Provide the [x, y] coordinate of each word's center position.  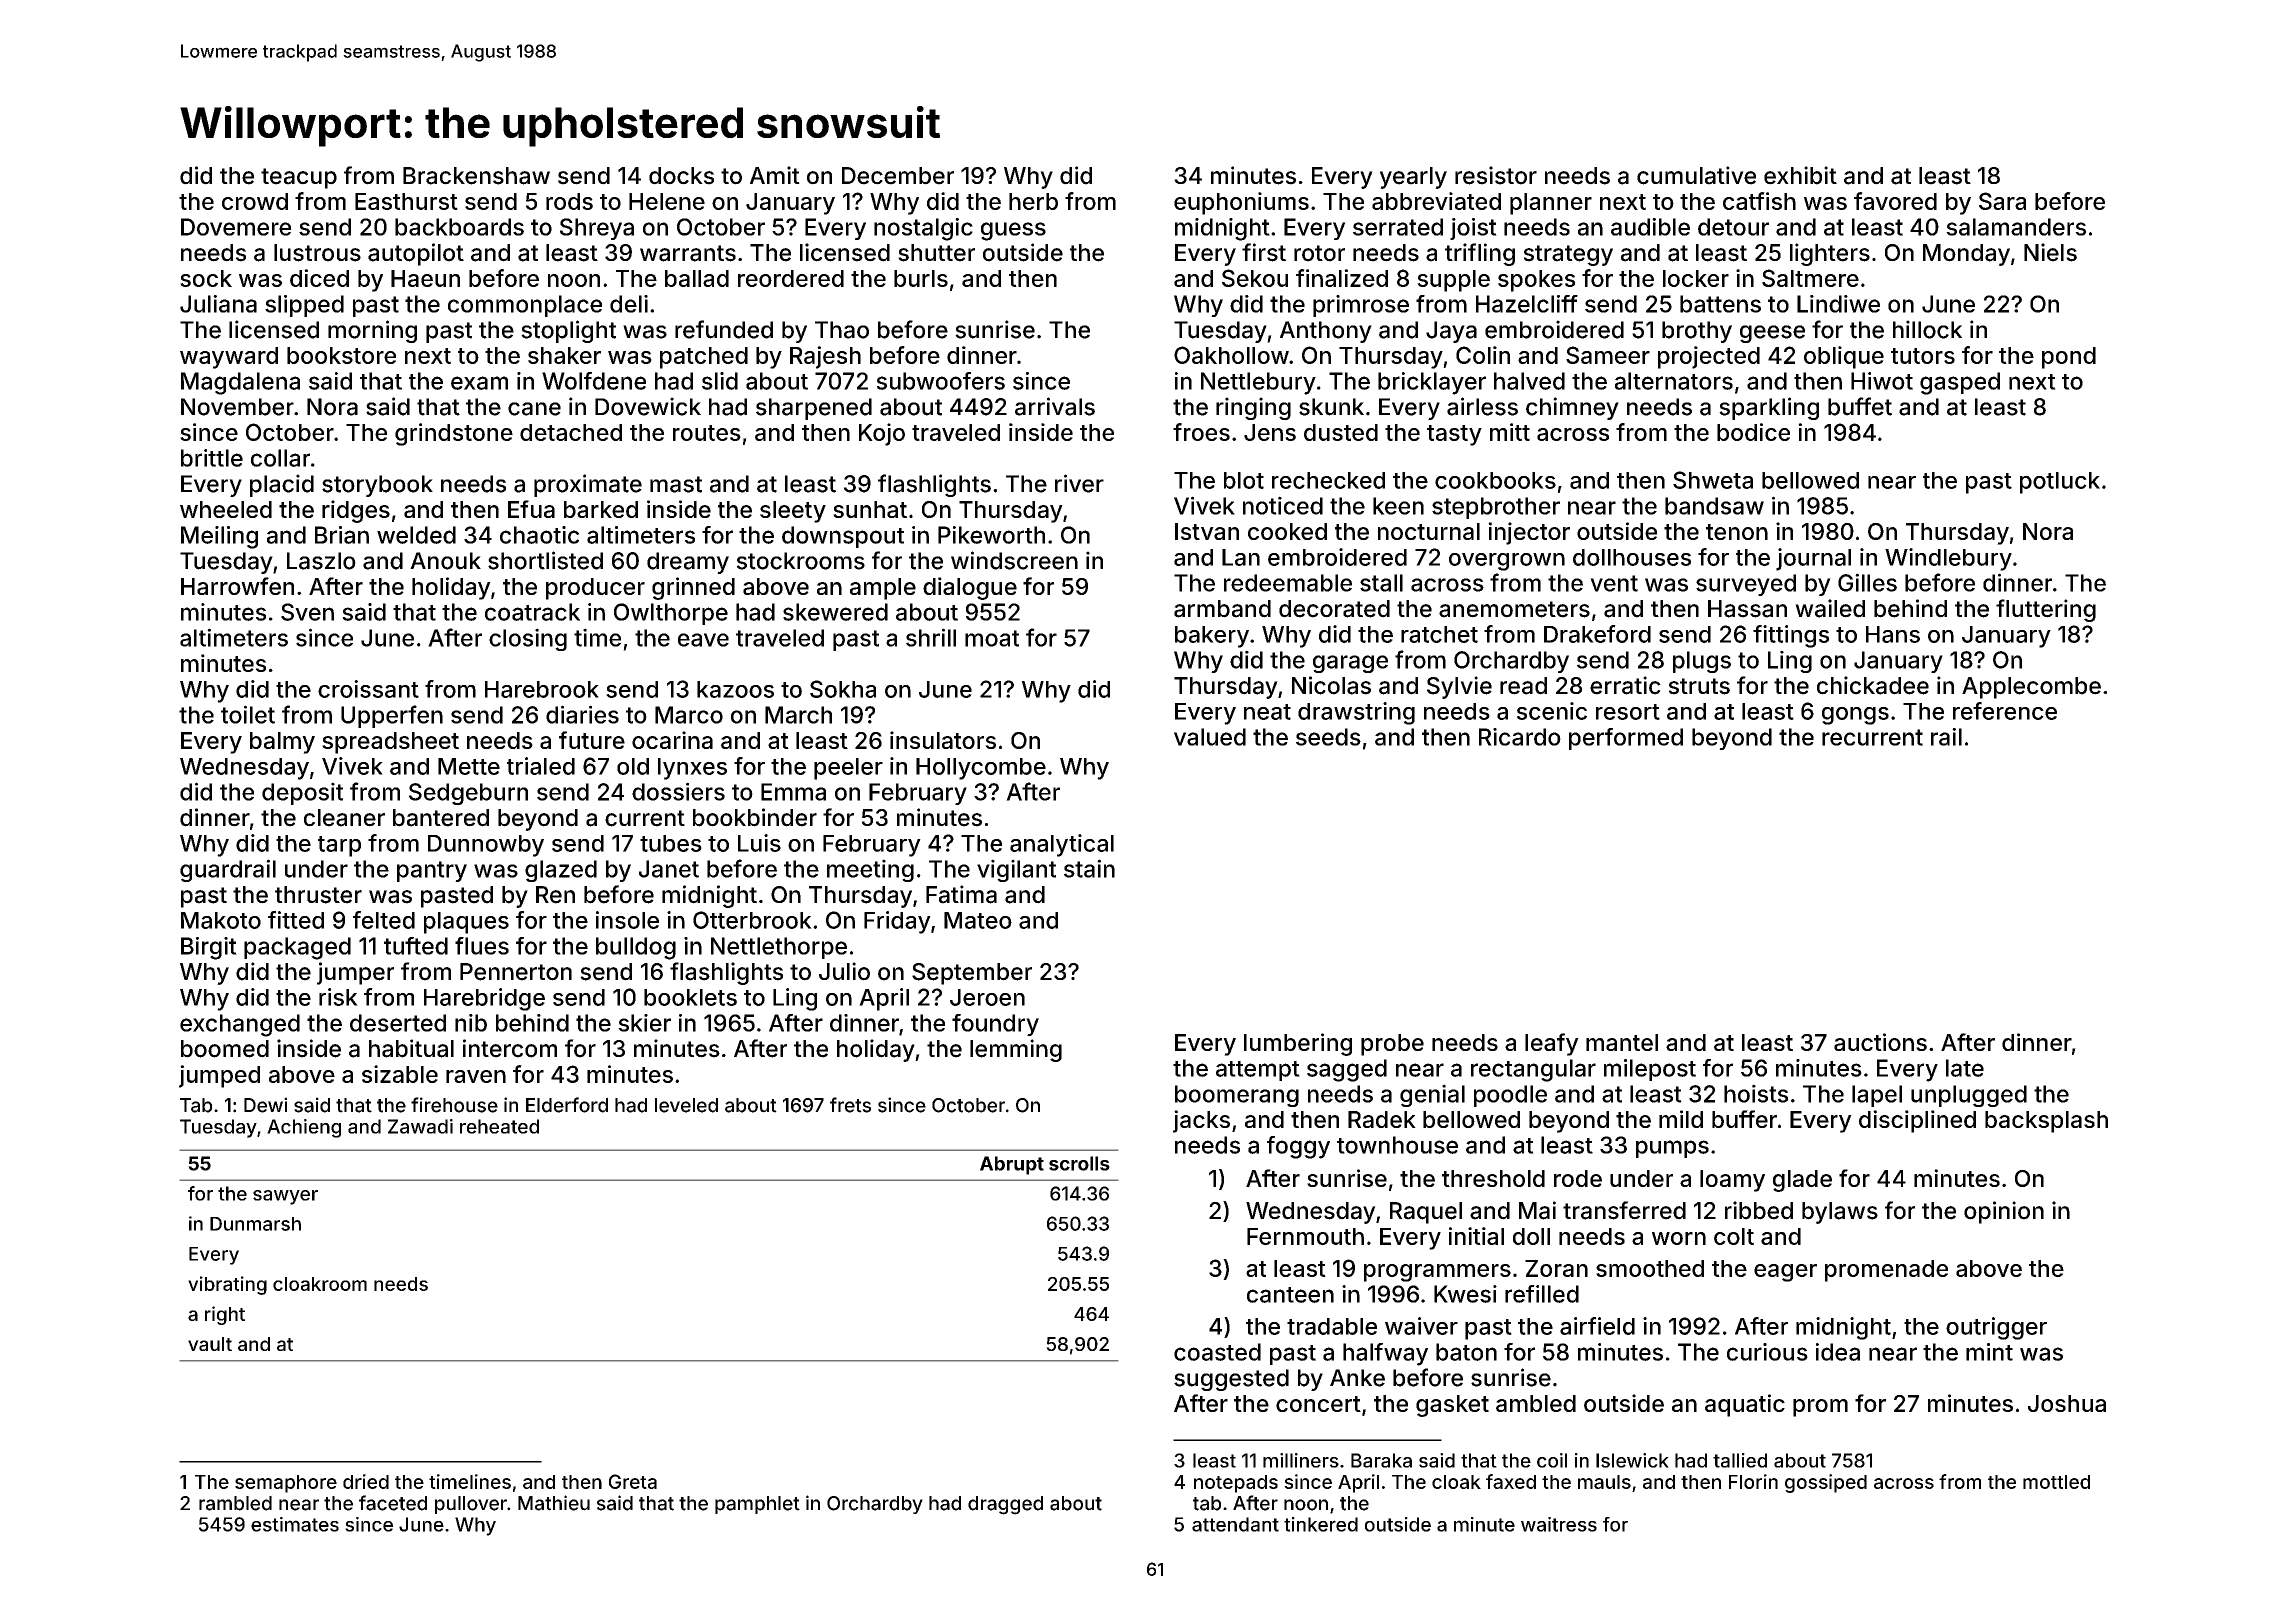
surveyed [1746, 585]
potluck [2060, 483]
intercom [510, 1048]
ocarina [672, 740]
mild [1681, 1119]
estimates [295, 1524]
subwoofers [941, 381]
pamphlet [757, 1505]
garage [1350, 664]
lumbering [1298, 1044]
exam [479, 383]
